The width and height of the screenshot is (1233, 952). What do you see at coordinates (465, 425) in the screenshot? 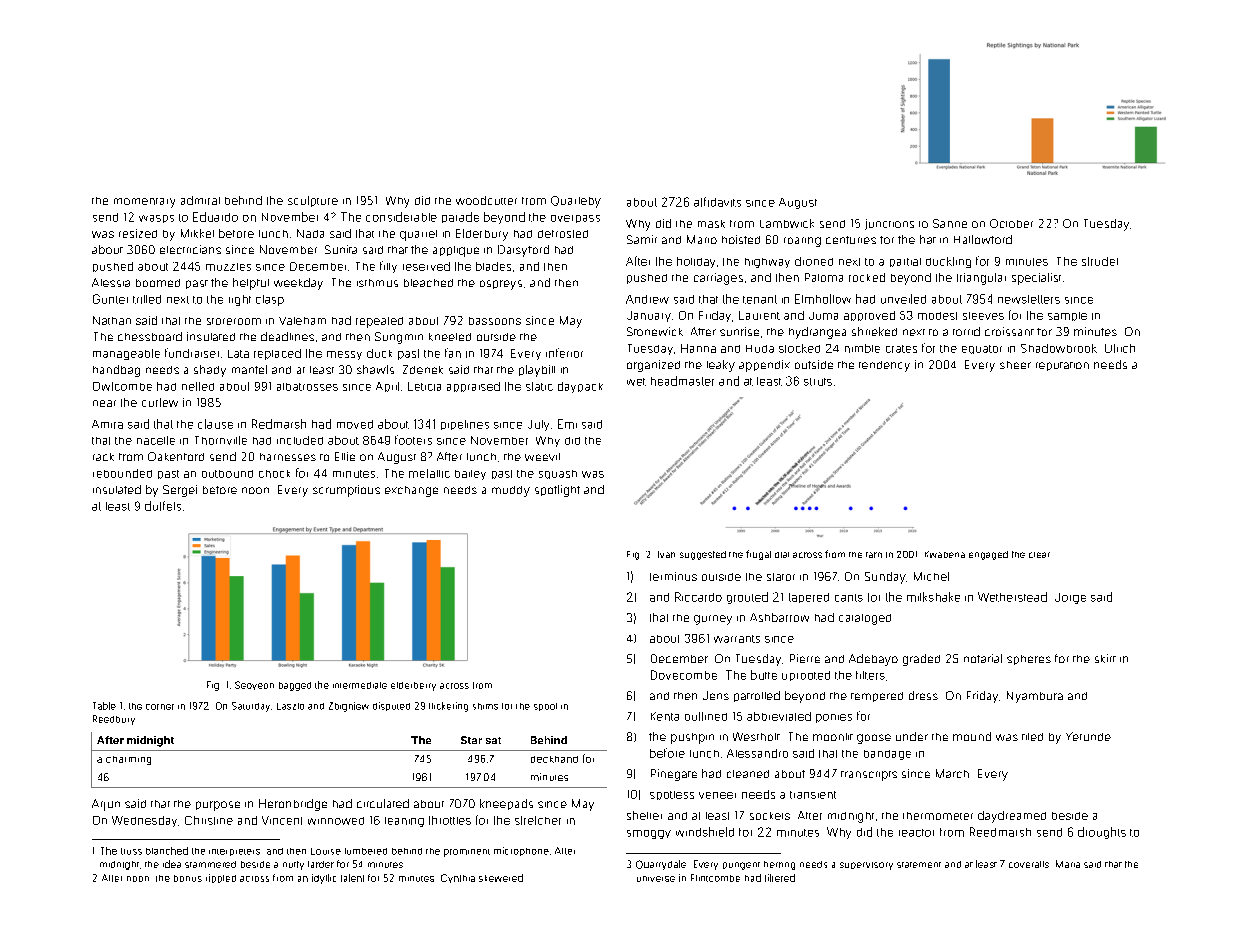
I see `pipelines` at bounding box center [465, 425].
